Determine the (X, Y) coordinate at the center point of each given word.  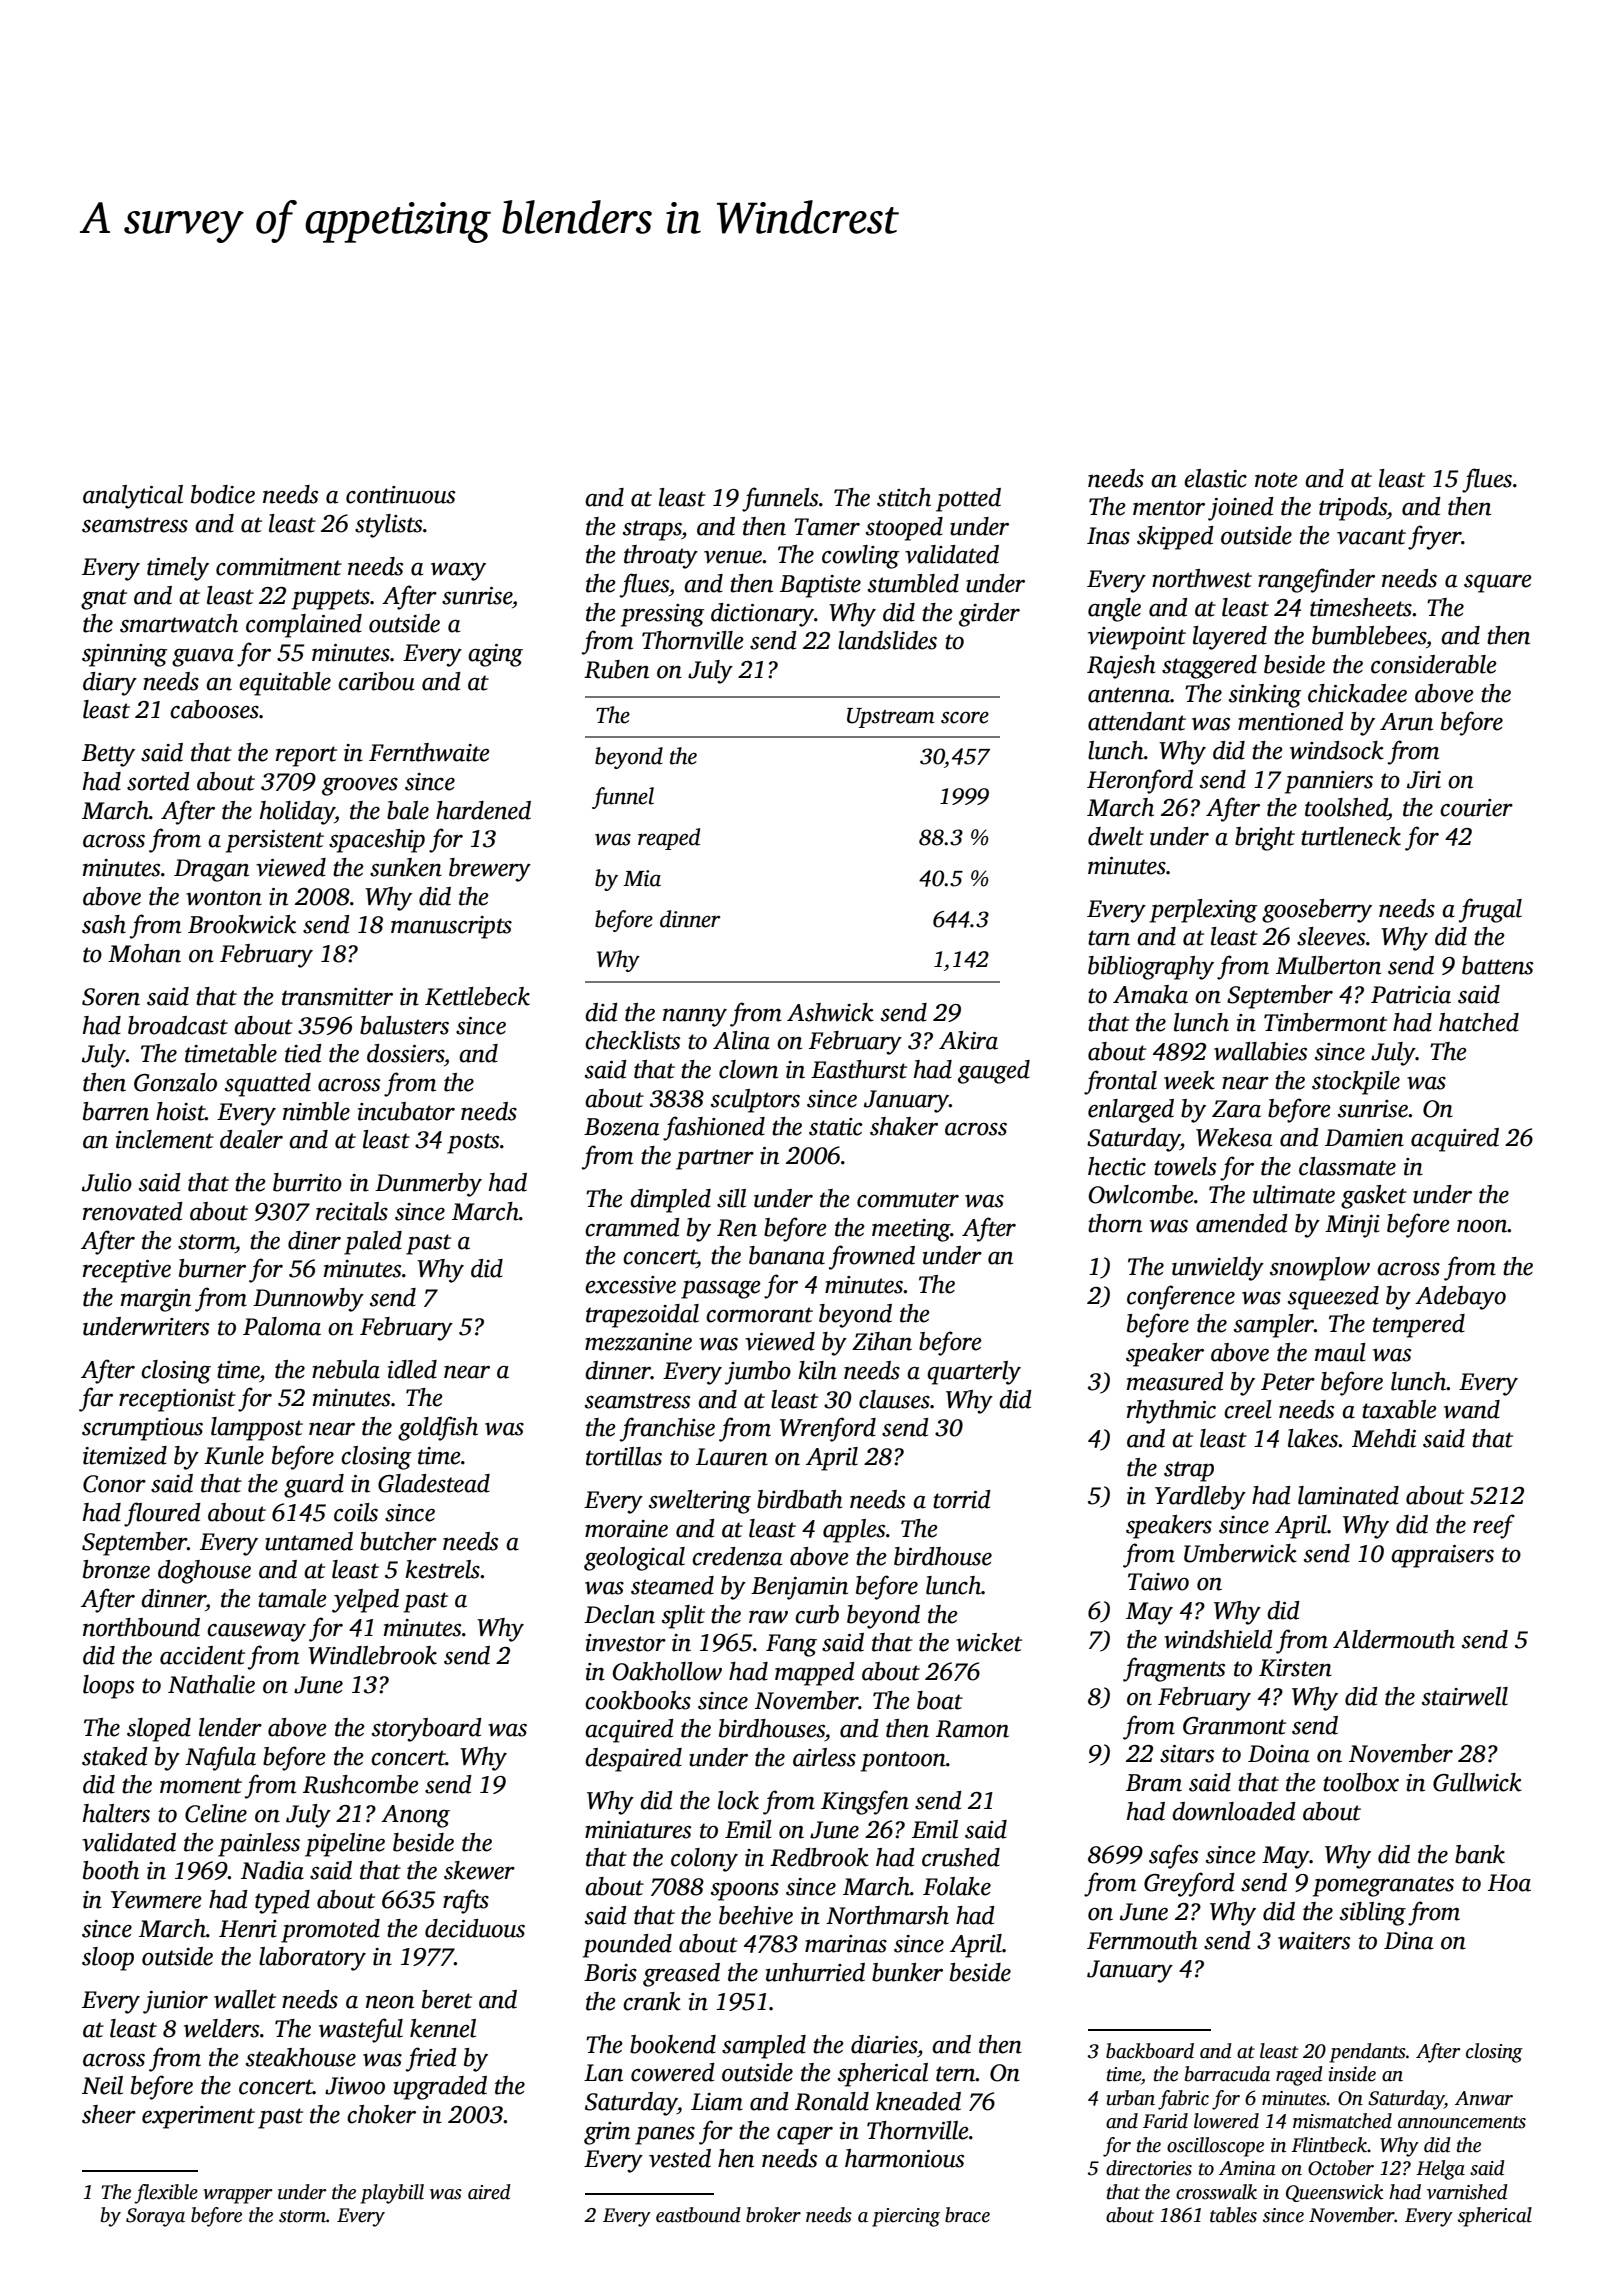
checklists (633, 1040)
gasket (1374, 1197)
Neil (102, 2085)
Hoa (1509, 1883)
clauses (894, 1399)
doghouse (204, 1572)
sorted (158, 781)
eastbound (698, 2215)
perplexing (1203, 911)
